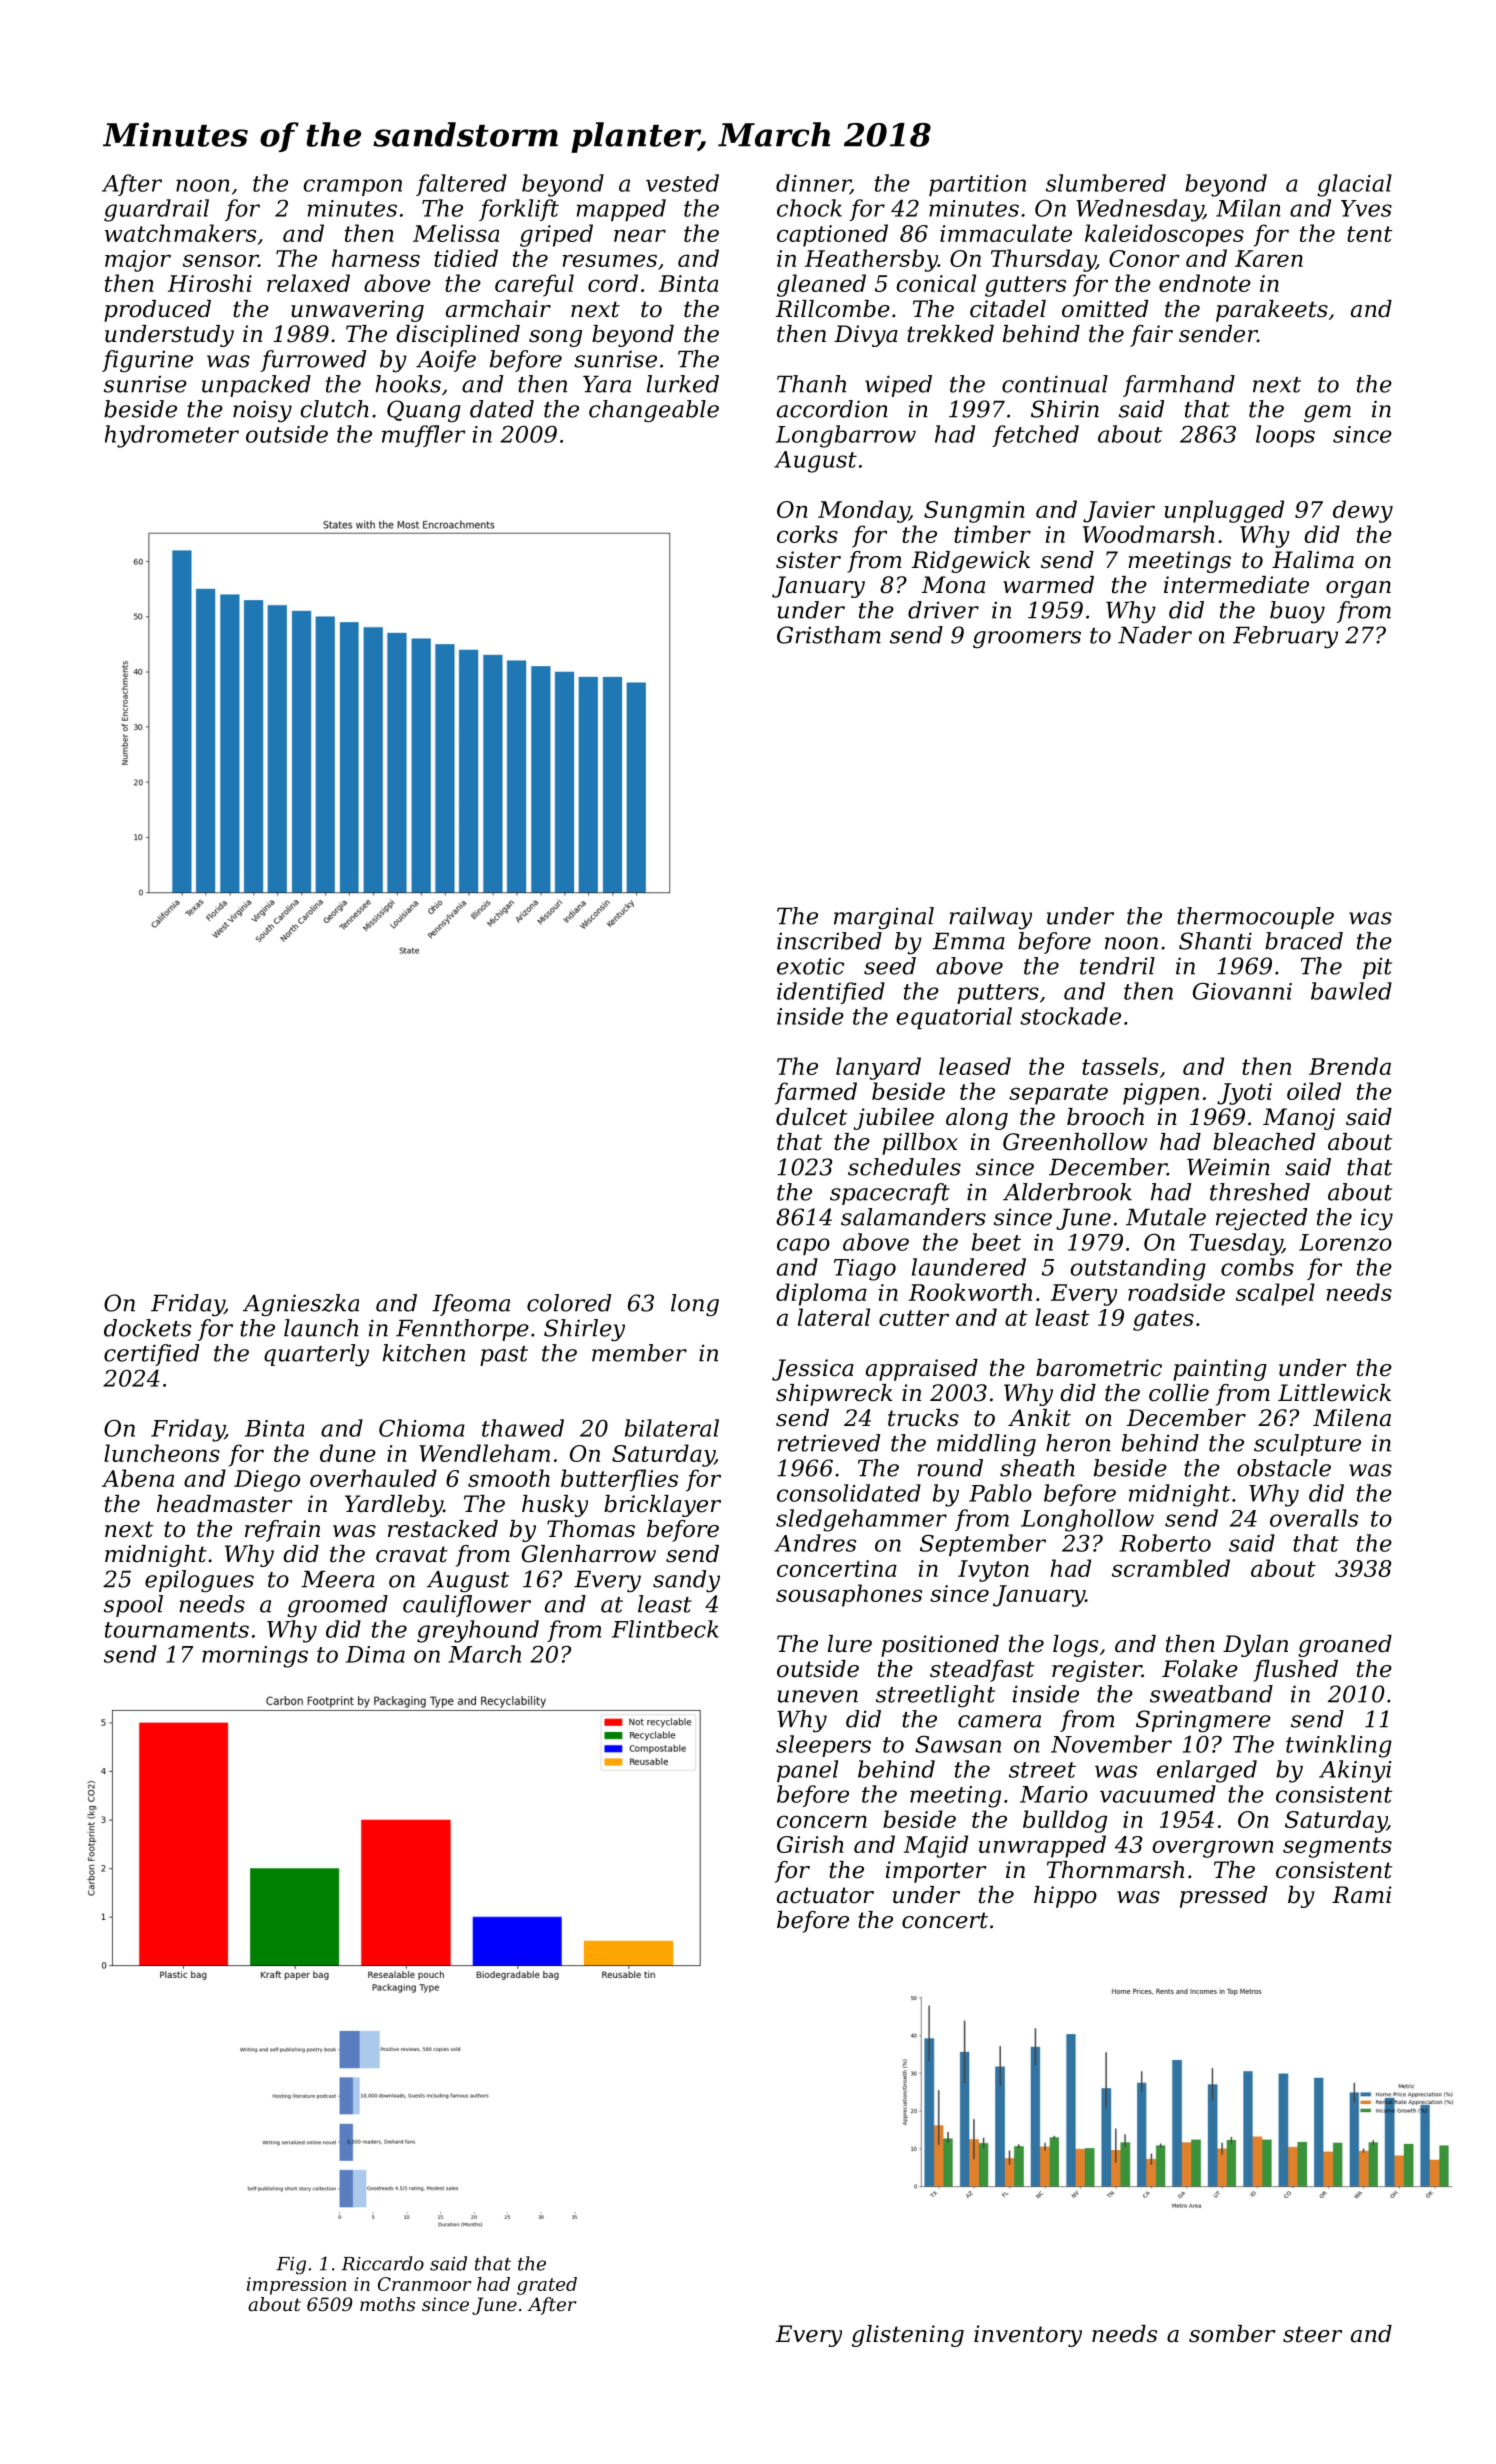 Image resolution: width=1496 pixels, height=2464 pixels. What do you see at coordinates (665, 1629) in the image?
I see `Flintbeck` at bounding box center [665, 1629].
